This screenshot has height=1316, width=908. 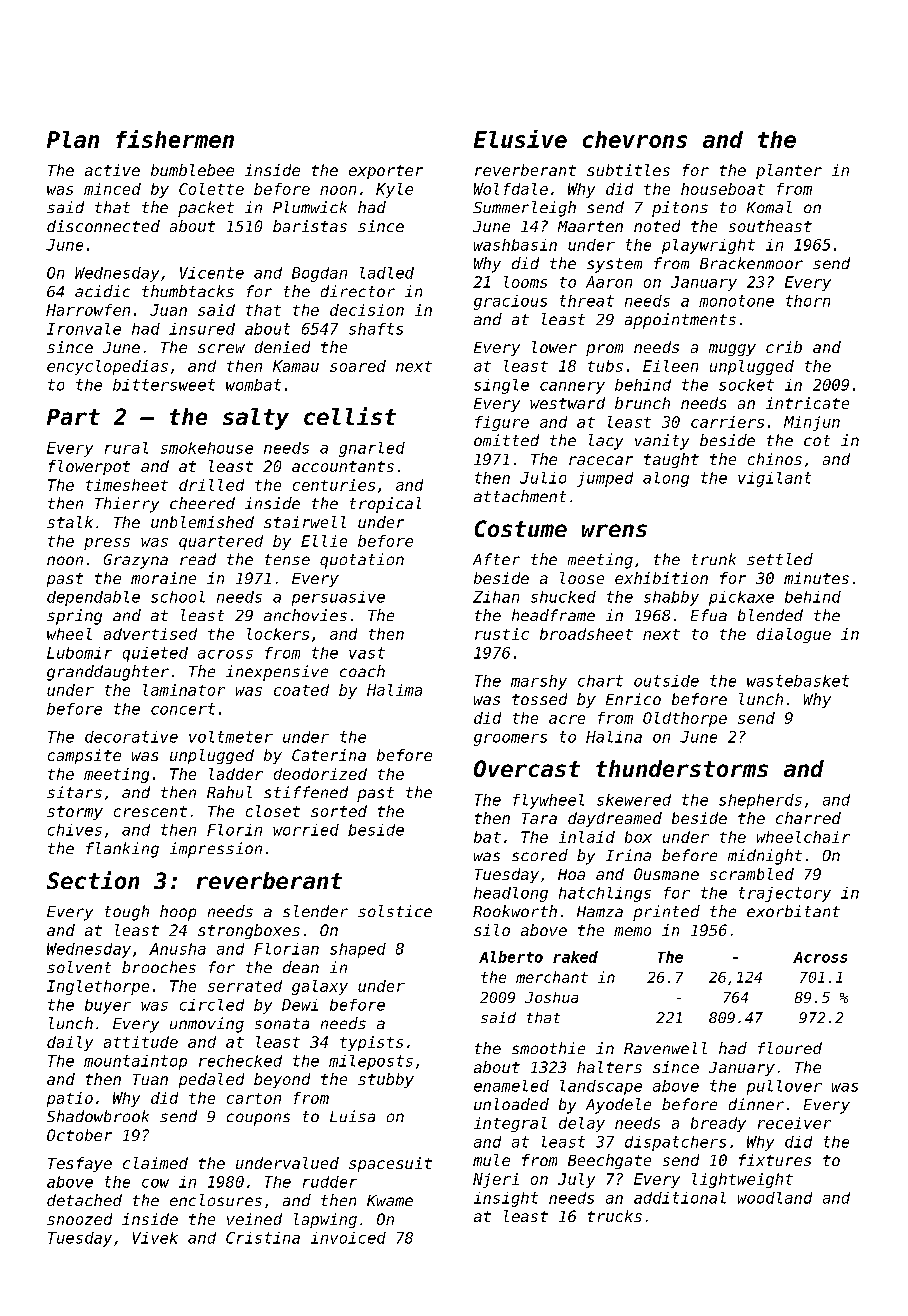 What do you see at coordinates (175, 139) in the screenshot?
I see `fishermen` at bounding box center [175, 139].
